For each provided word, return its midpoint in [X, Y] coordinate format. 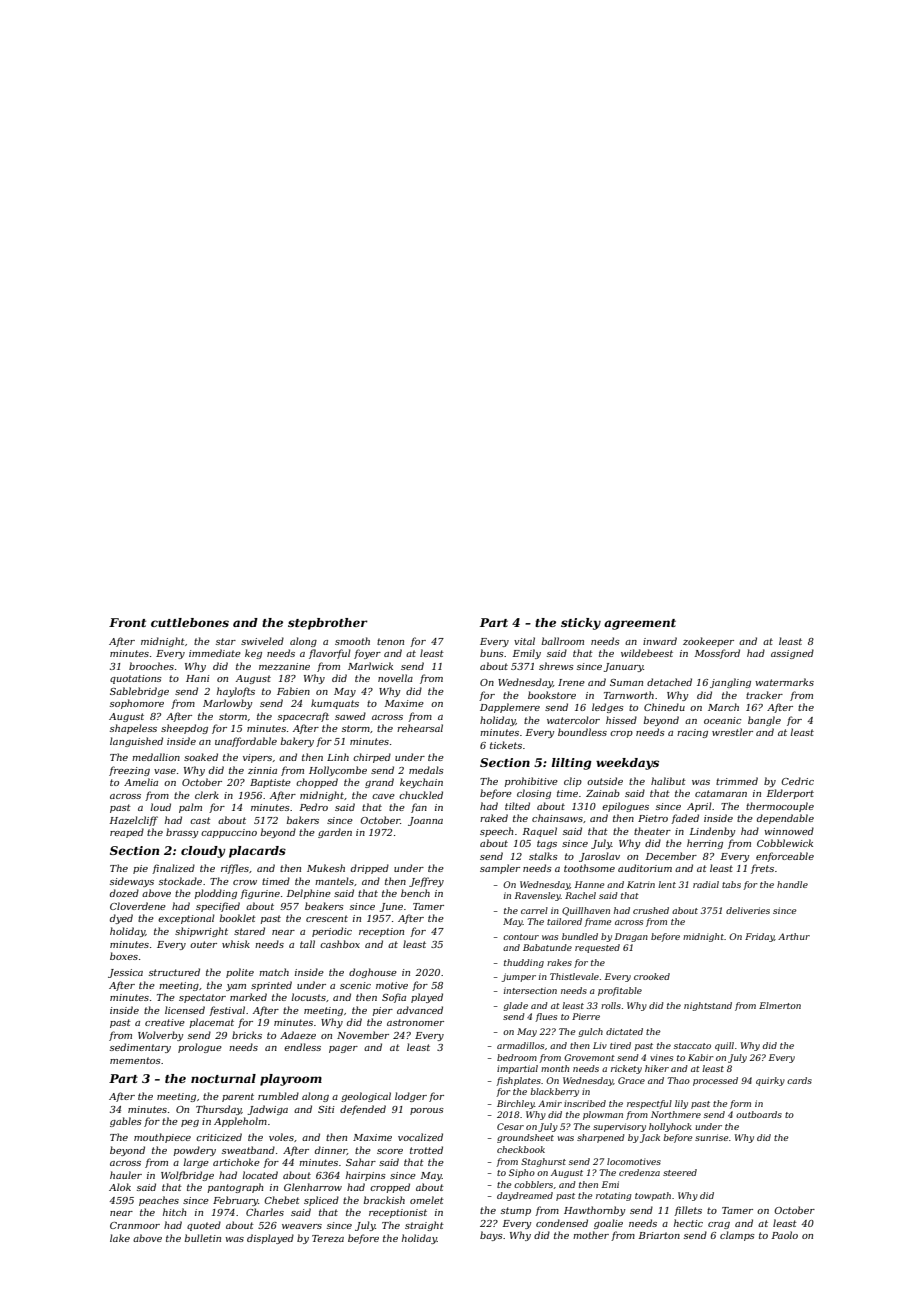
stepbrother [328, 624]
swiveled [262, 641]
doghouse [373, 973]
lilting [571, 764]
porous [427, 1111]
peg [190, 1123]
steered [680, 1172]
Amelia [141, 782]
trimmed [737, 781]
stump [516, 1211]
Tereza [328, 1238]
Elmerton [780, 1005]
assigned [792, 654]
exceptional [186, 919]
